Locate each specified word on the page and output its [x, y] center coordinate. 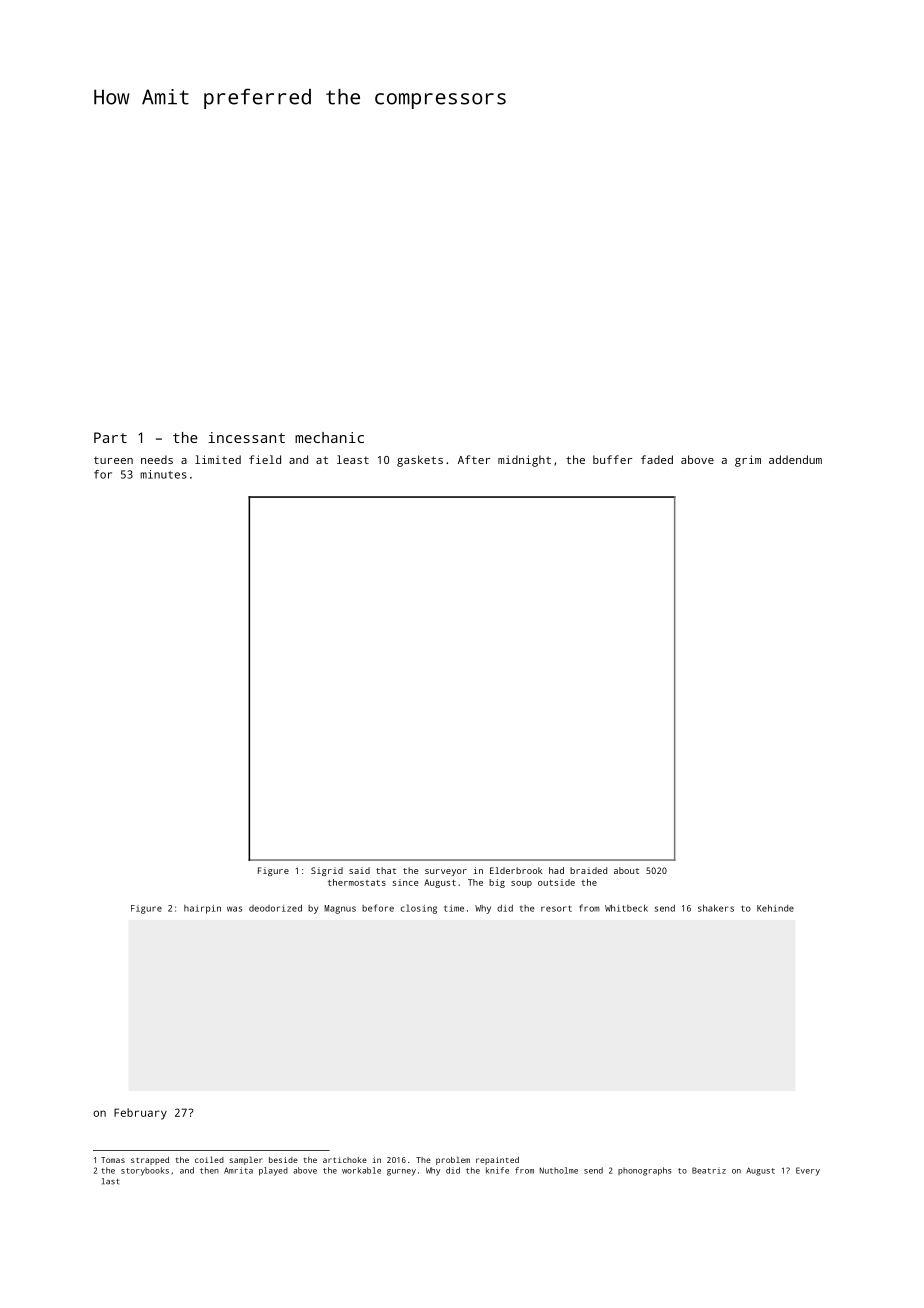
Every [808, 1171]
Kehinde [775, 908]
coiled [209, 1159]
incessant [246, 437]
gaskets [420, 461]
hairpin [202, 909]
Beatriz [709, 1170]
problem [453, 1160]
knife [497, 1170]
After [474, 459]
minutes [163, 474]
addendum [795, 459]
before [378, 908]
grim [748, 461]
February [140, 1114]
